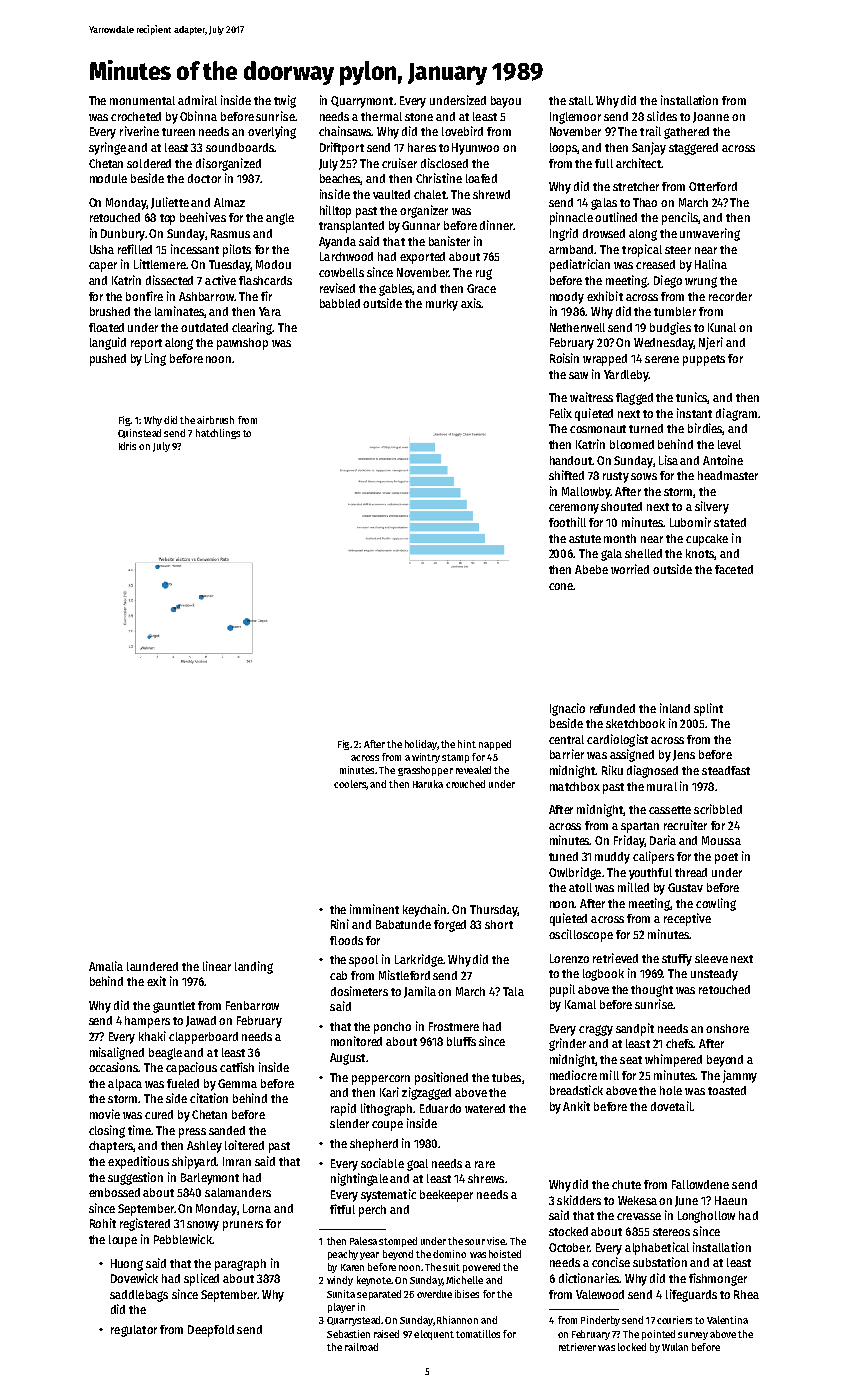  Describe the element at coordinates (726, 770) in the screenshot. I see `steadfast` at that location.
